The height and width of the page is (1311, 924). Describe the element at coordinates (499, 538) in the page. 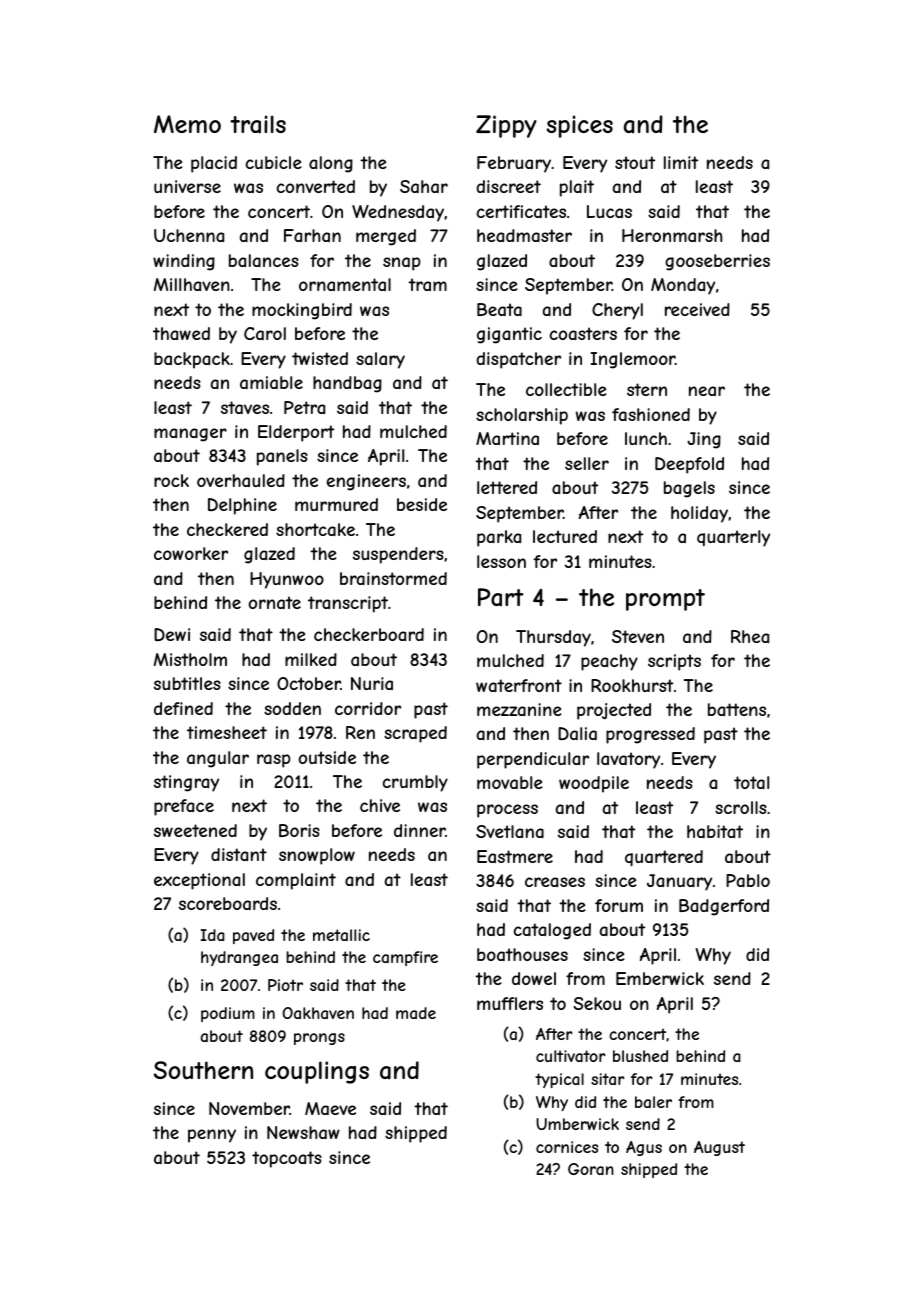

I see `parka` at that location.
